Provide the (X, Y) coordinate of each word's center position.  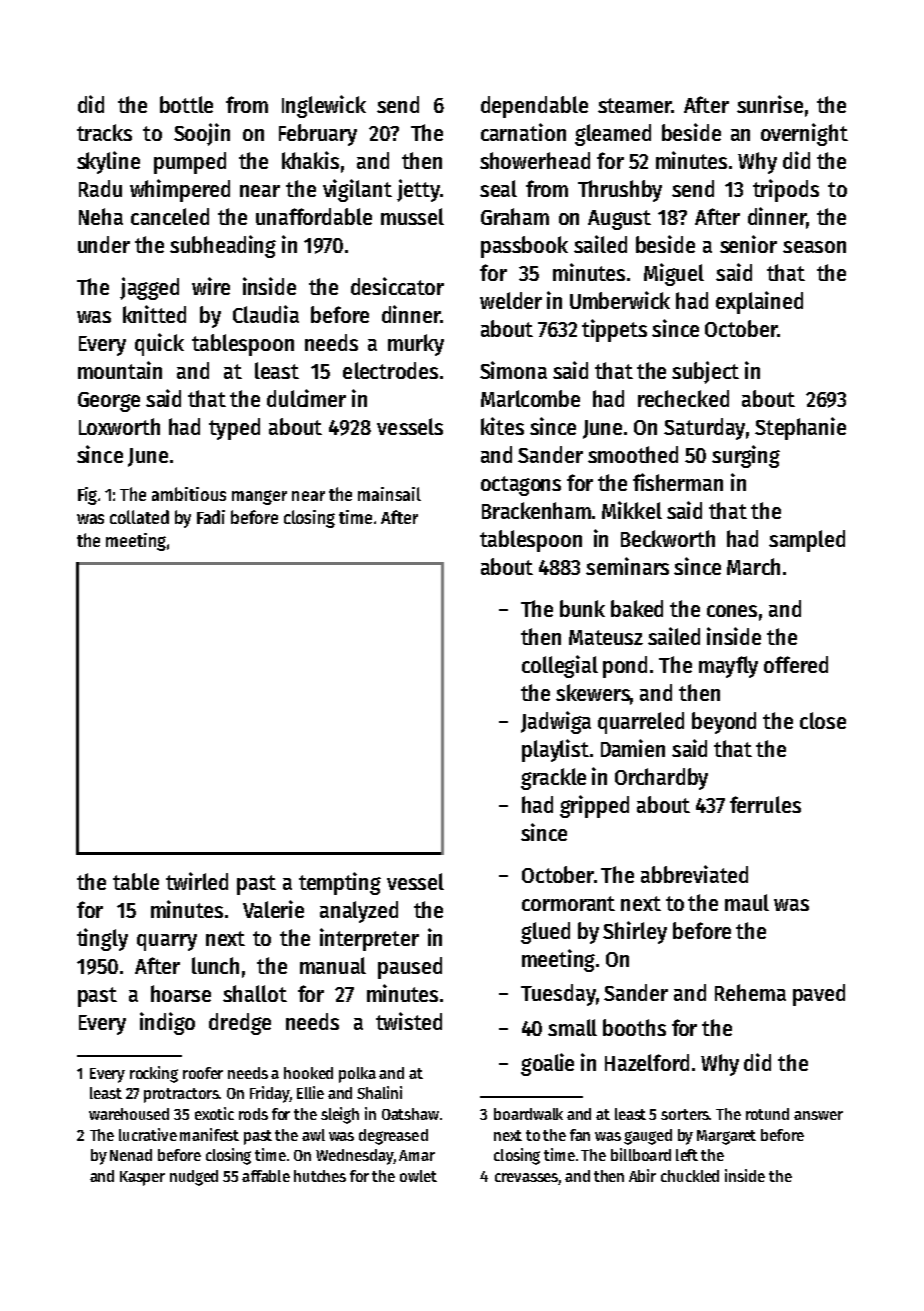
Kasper (142, 1178)
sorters (685, 1114)
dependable (534, 107)
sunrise (770, 104)
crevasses (527, 1179)
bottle (186, 104)
